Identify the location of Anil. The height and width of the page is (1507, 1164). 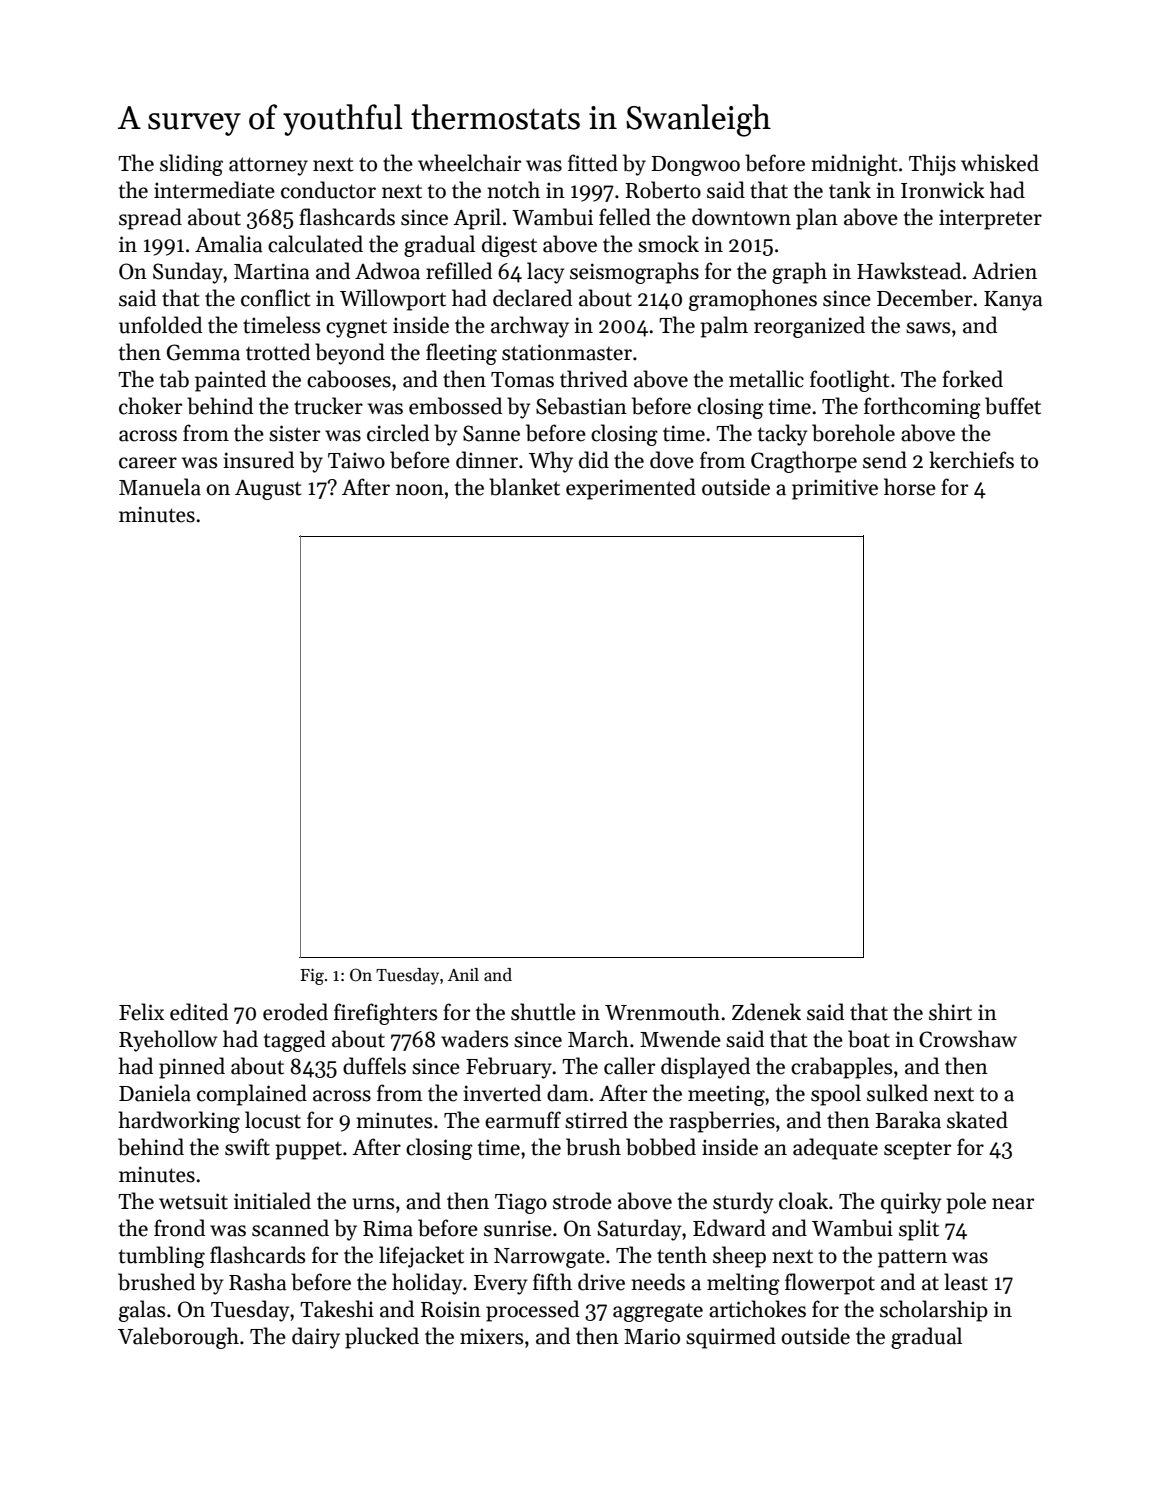
(463, 974).
